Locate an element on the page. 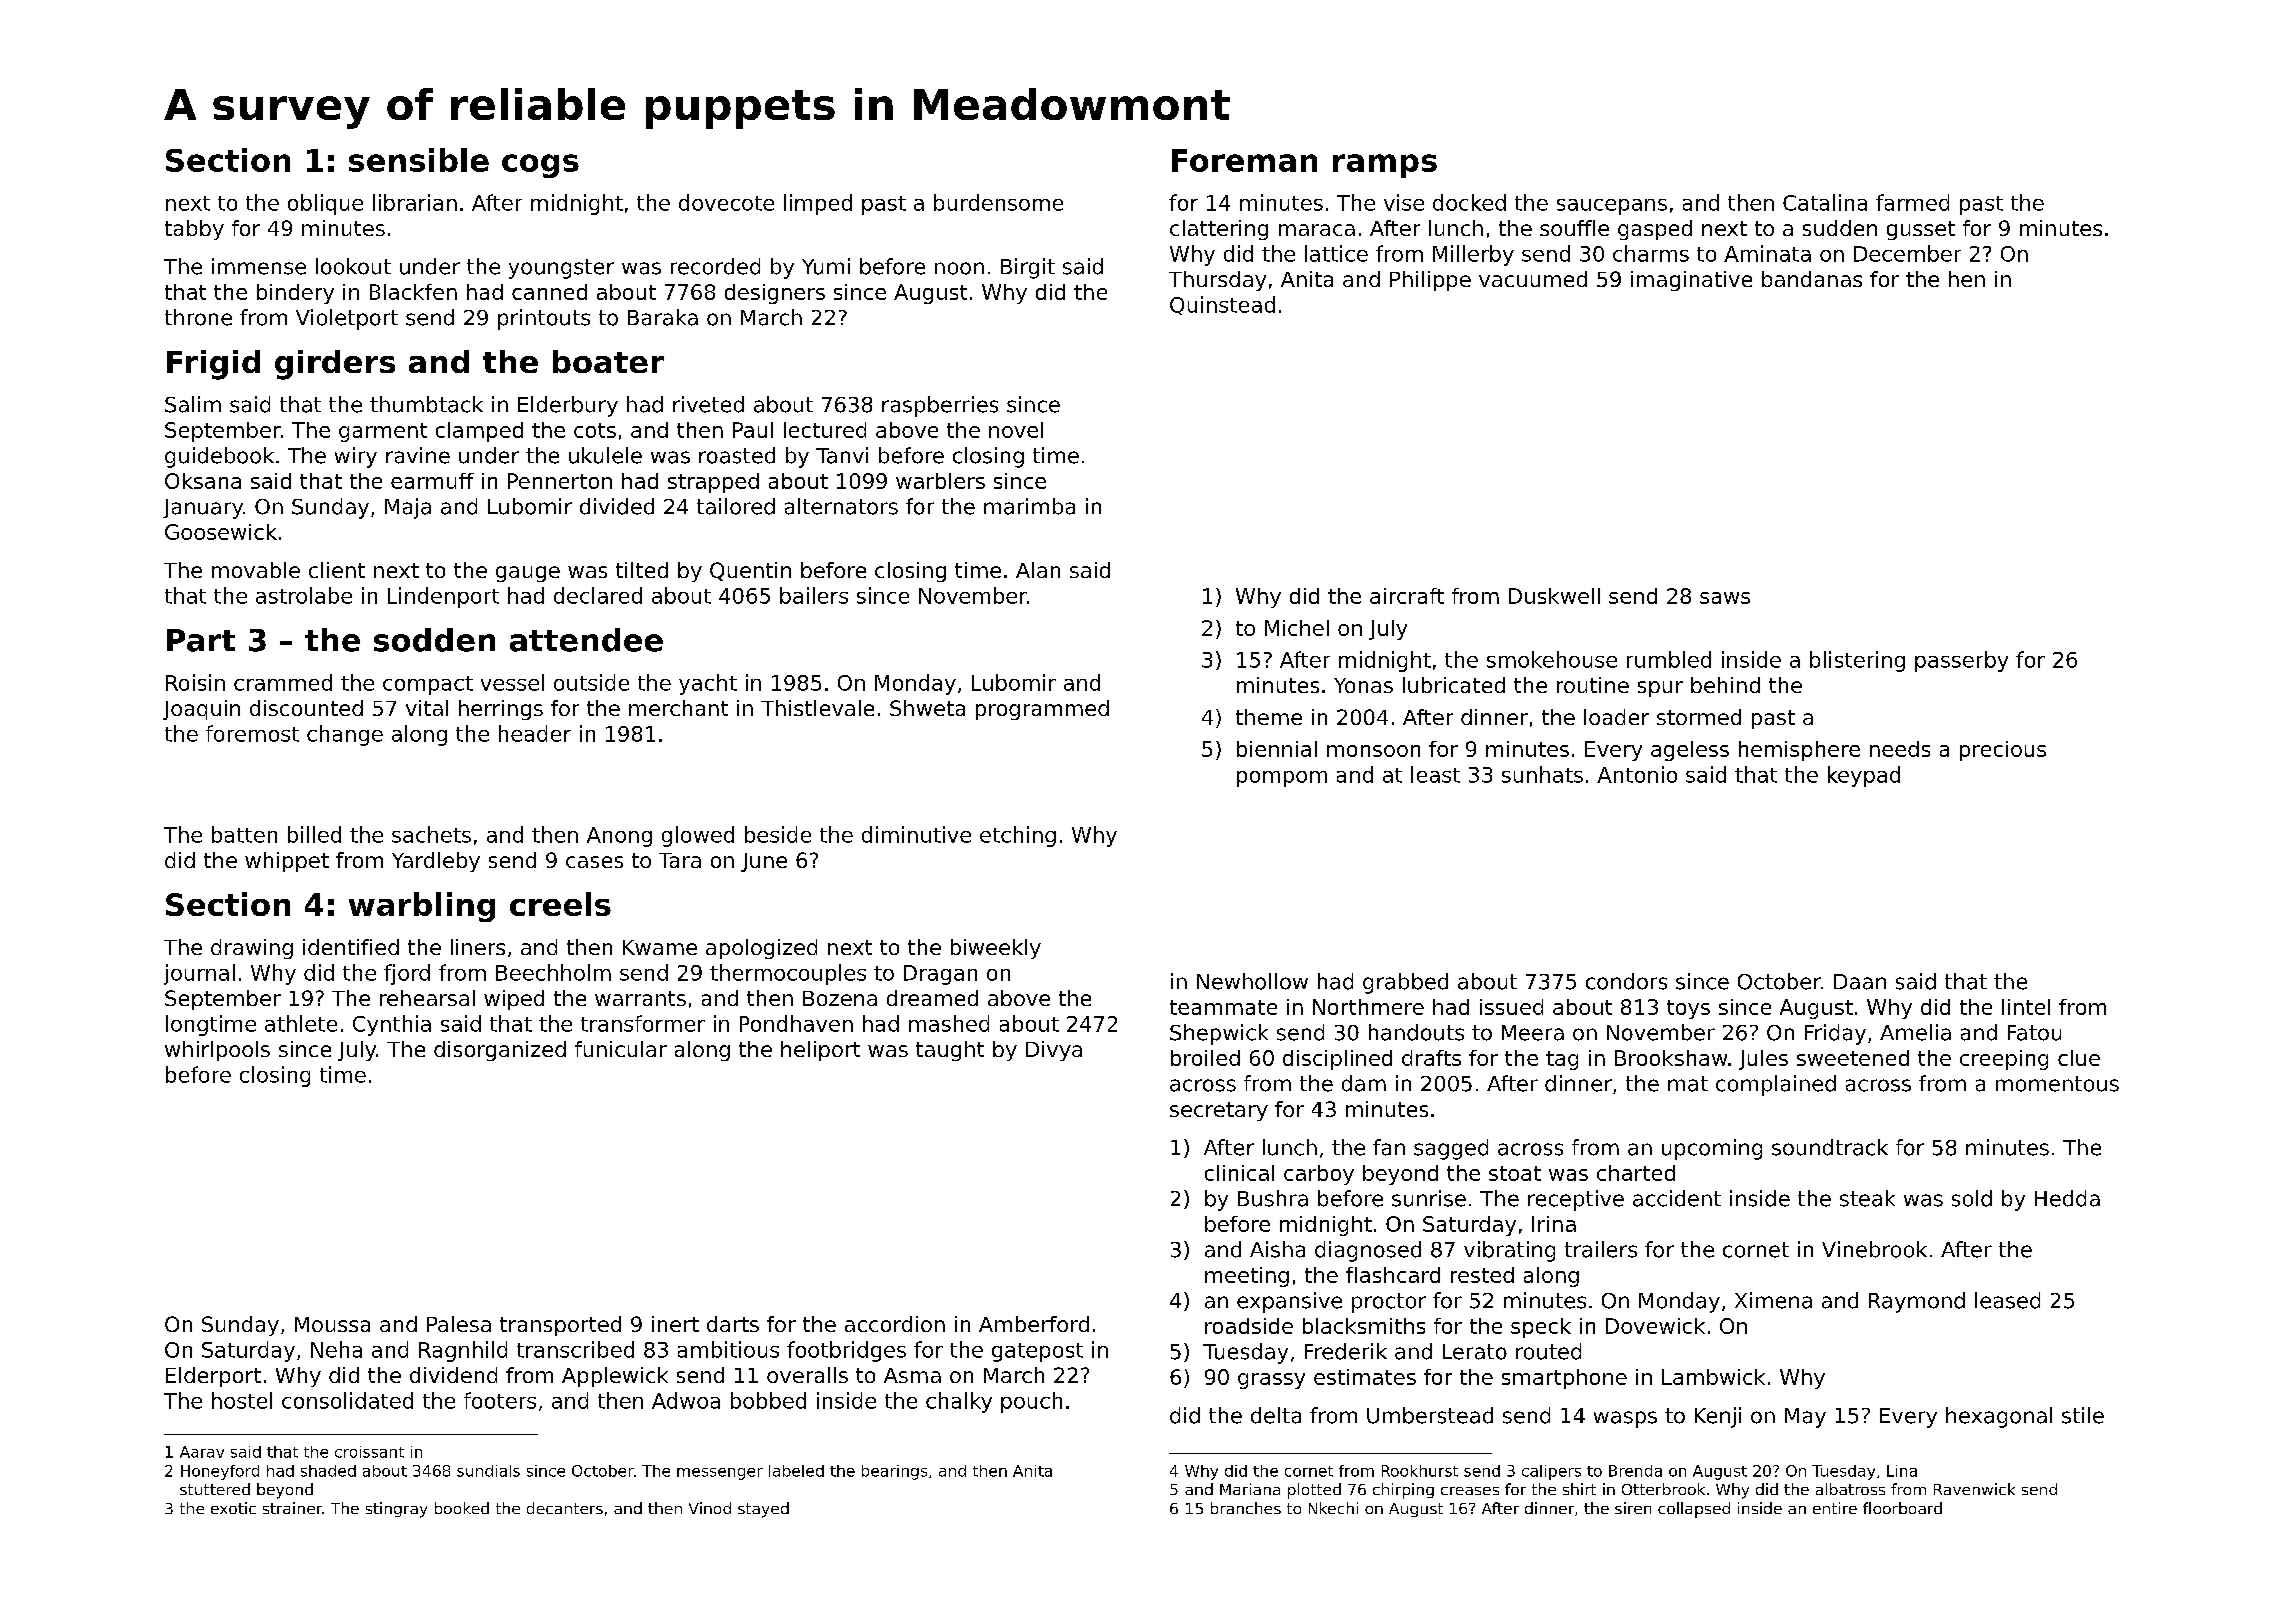 This image has height=1620, width=2292. Dragan is located at coordinates (940, 975).
